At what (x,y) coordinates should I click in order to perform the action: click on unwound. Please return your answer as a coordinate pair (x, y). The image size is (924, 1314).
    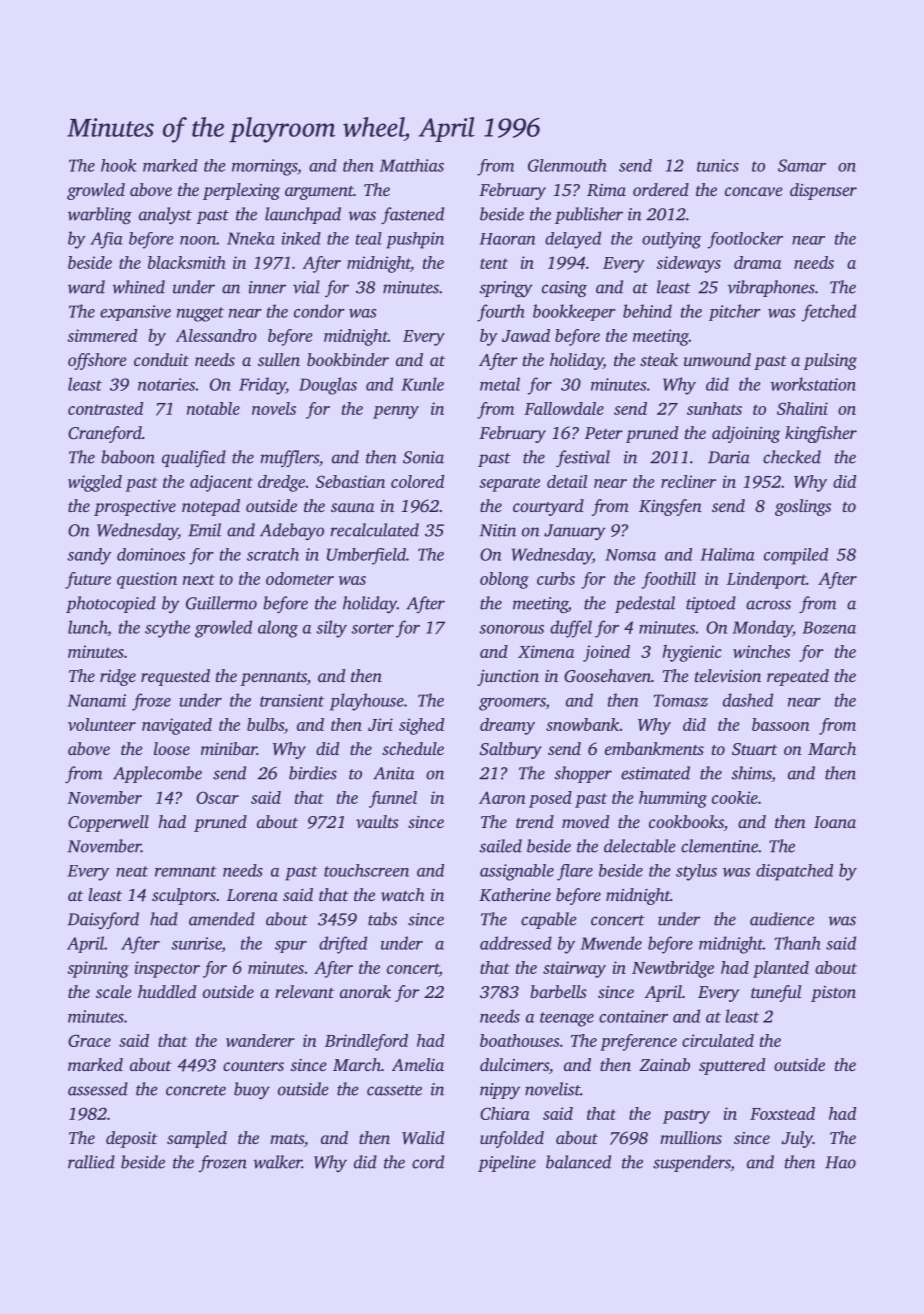
    Looking at the image, I should click on (717, 359).
